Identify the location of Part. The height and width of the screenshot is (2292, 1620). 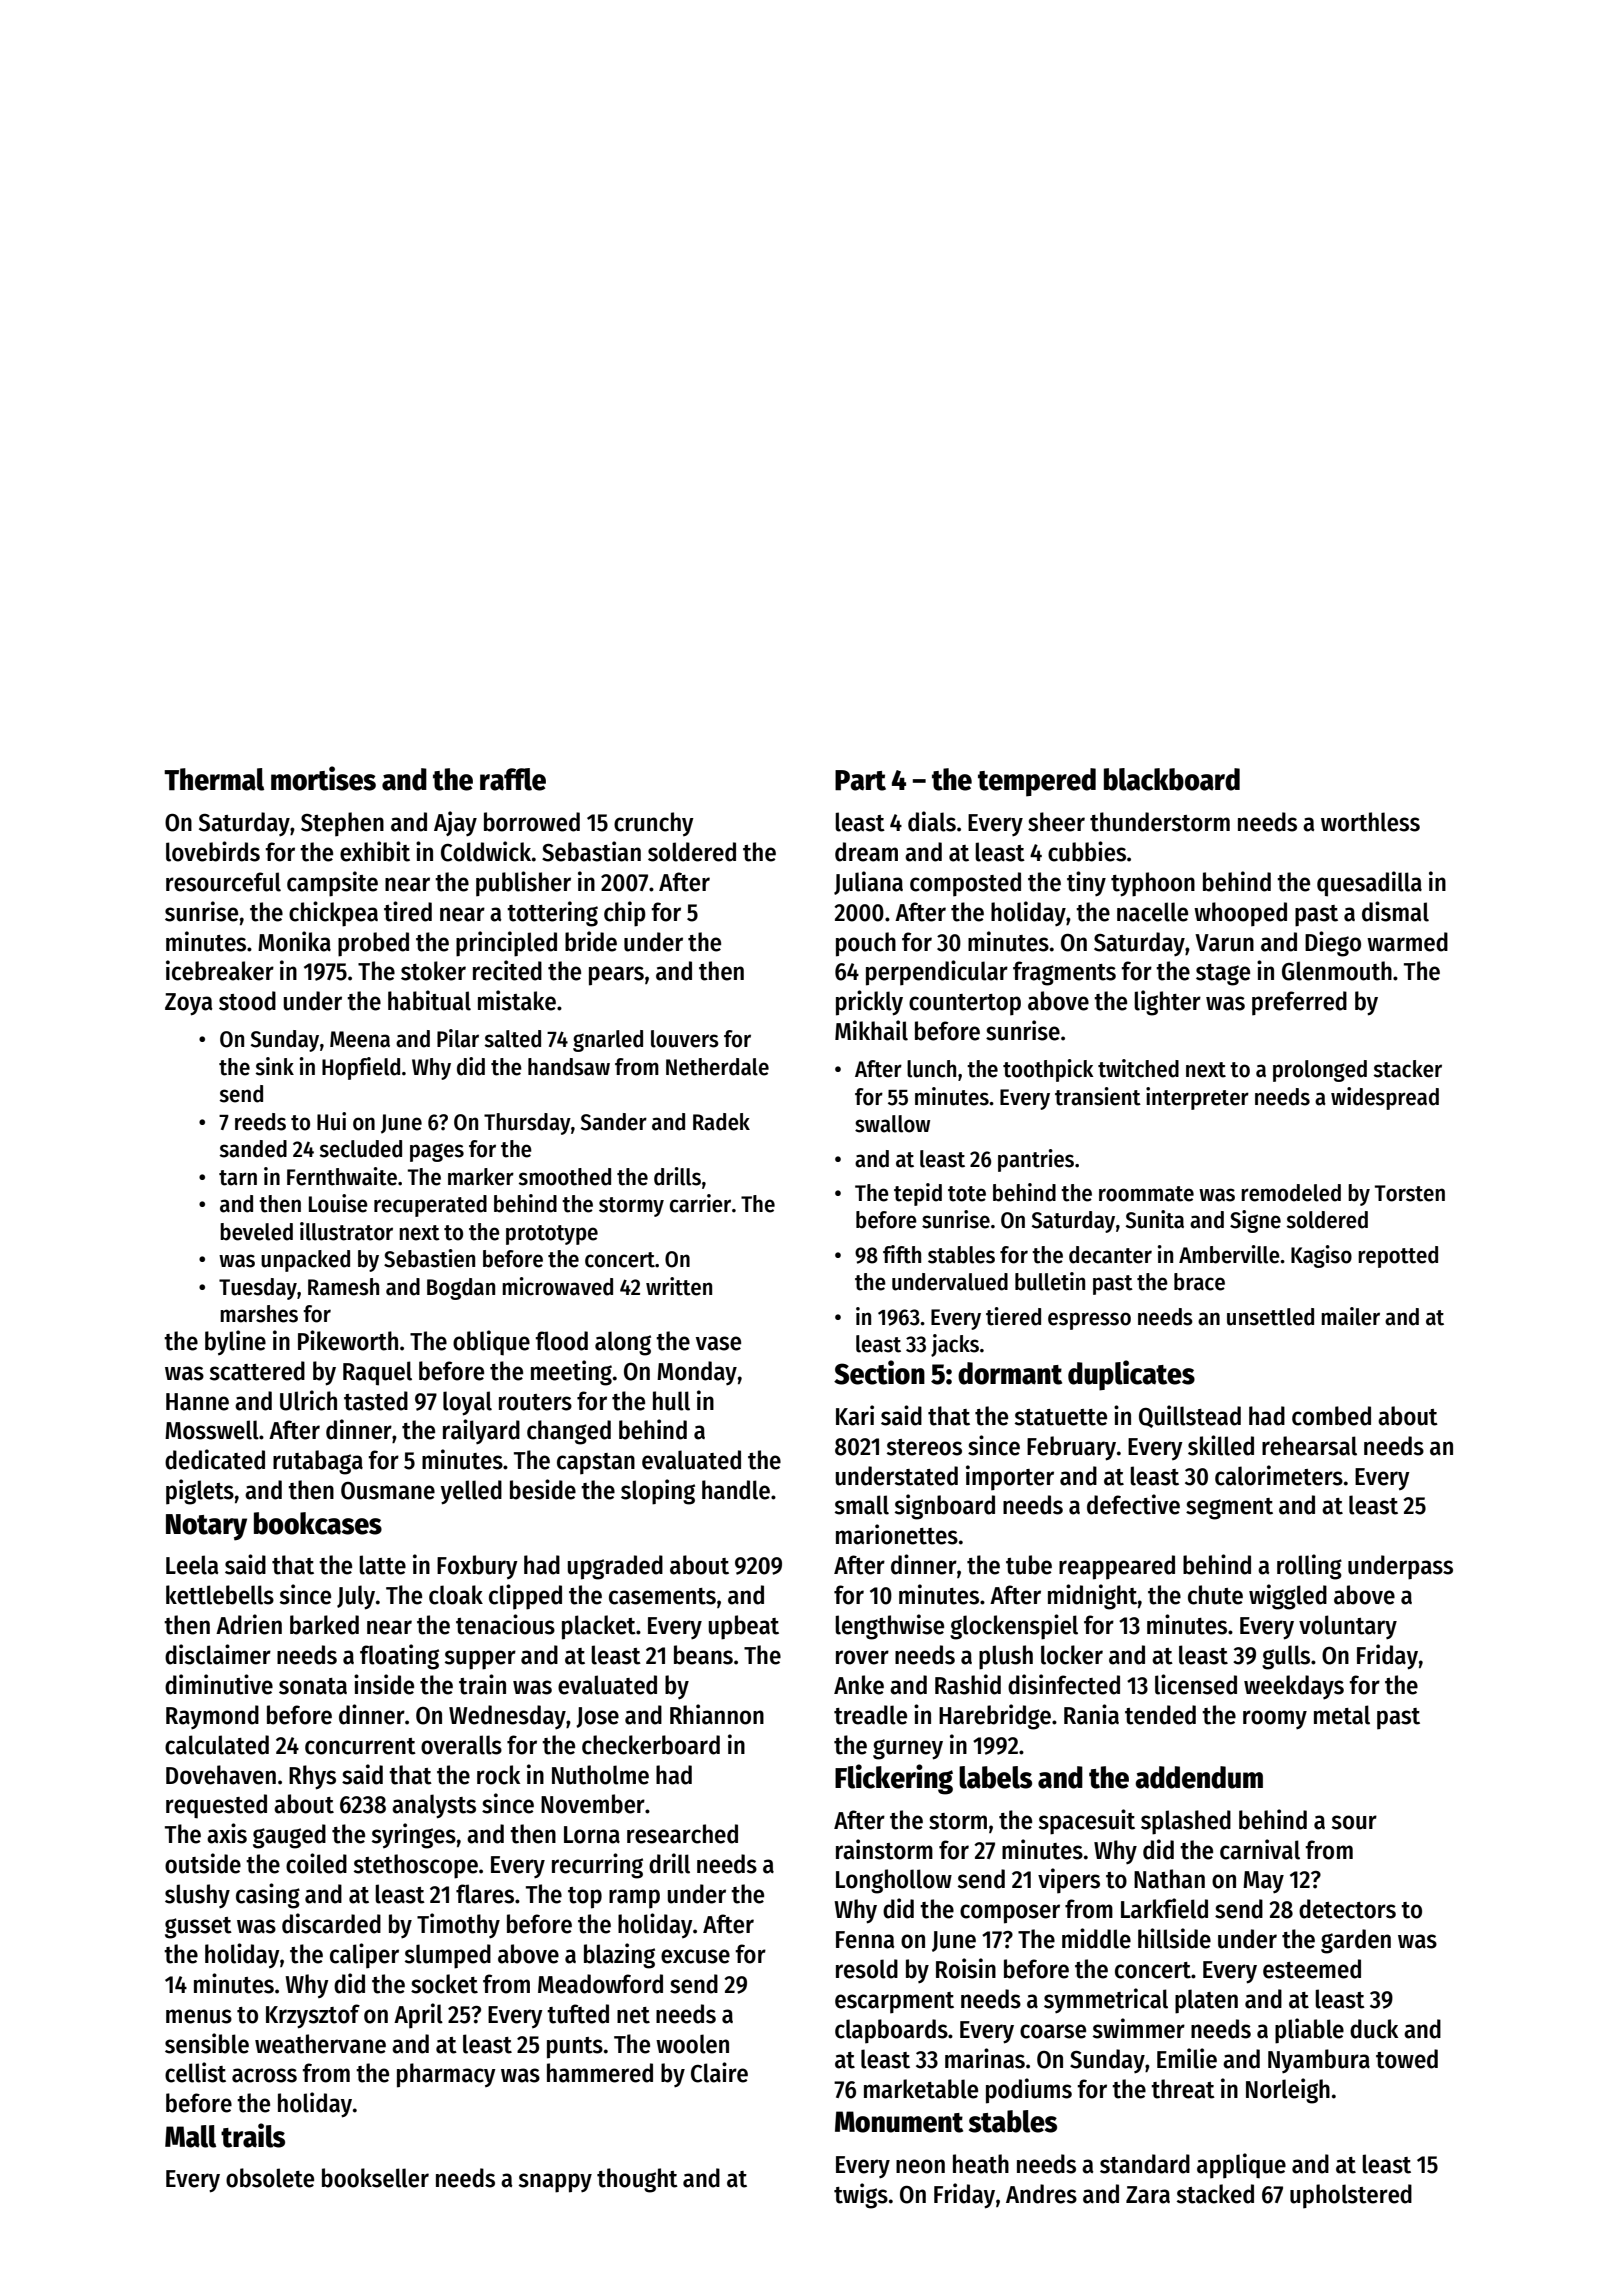
(860, 780).
